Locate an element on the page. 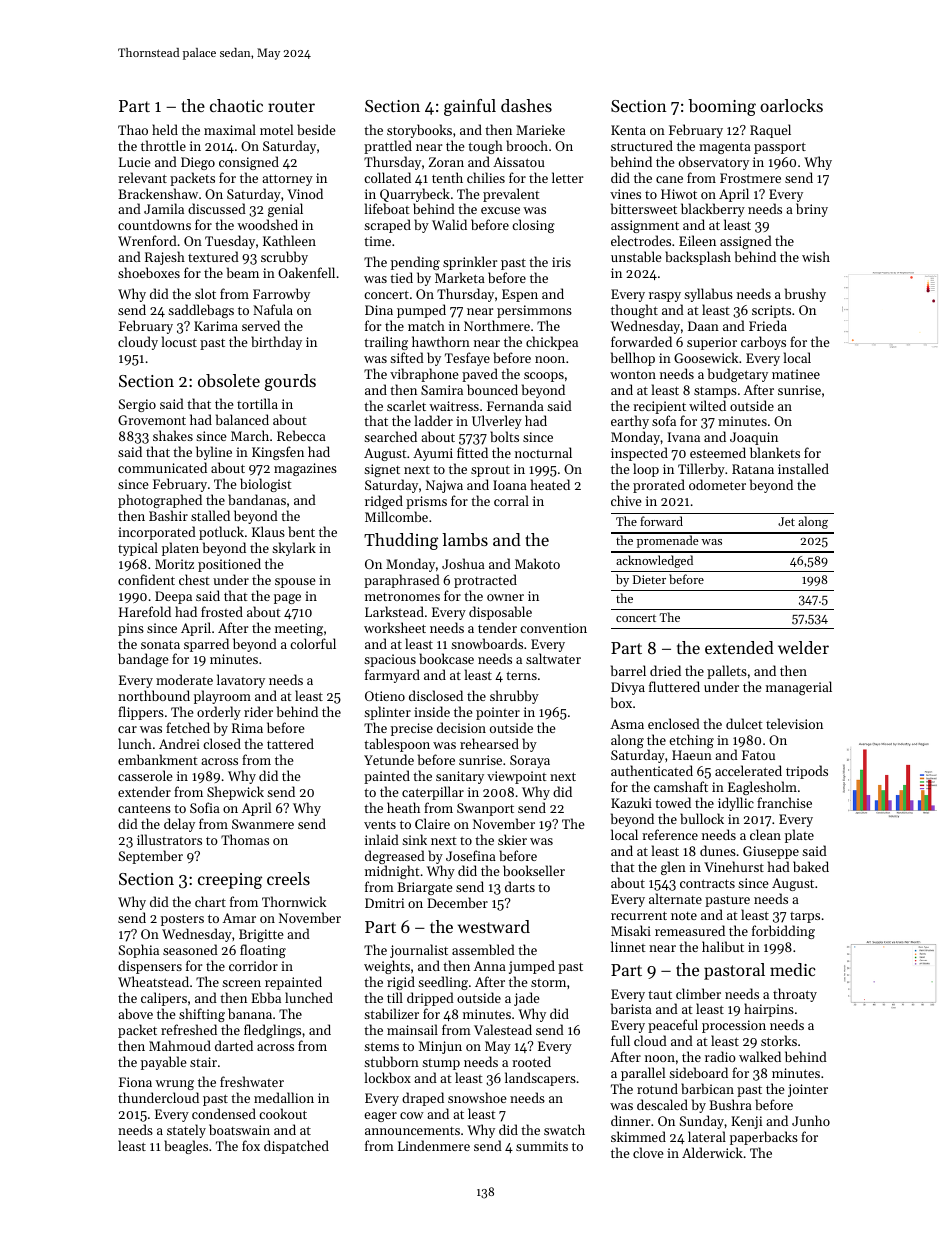 The image size is (952, 1233). Dina is located at coordinates (379, 310).
